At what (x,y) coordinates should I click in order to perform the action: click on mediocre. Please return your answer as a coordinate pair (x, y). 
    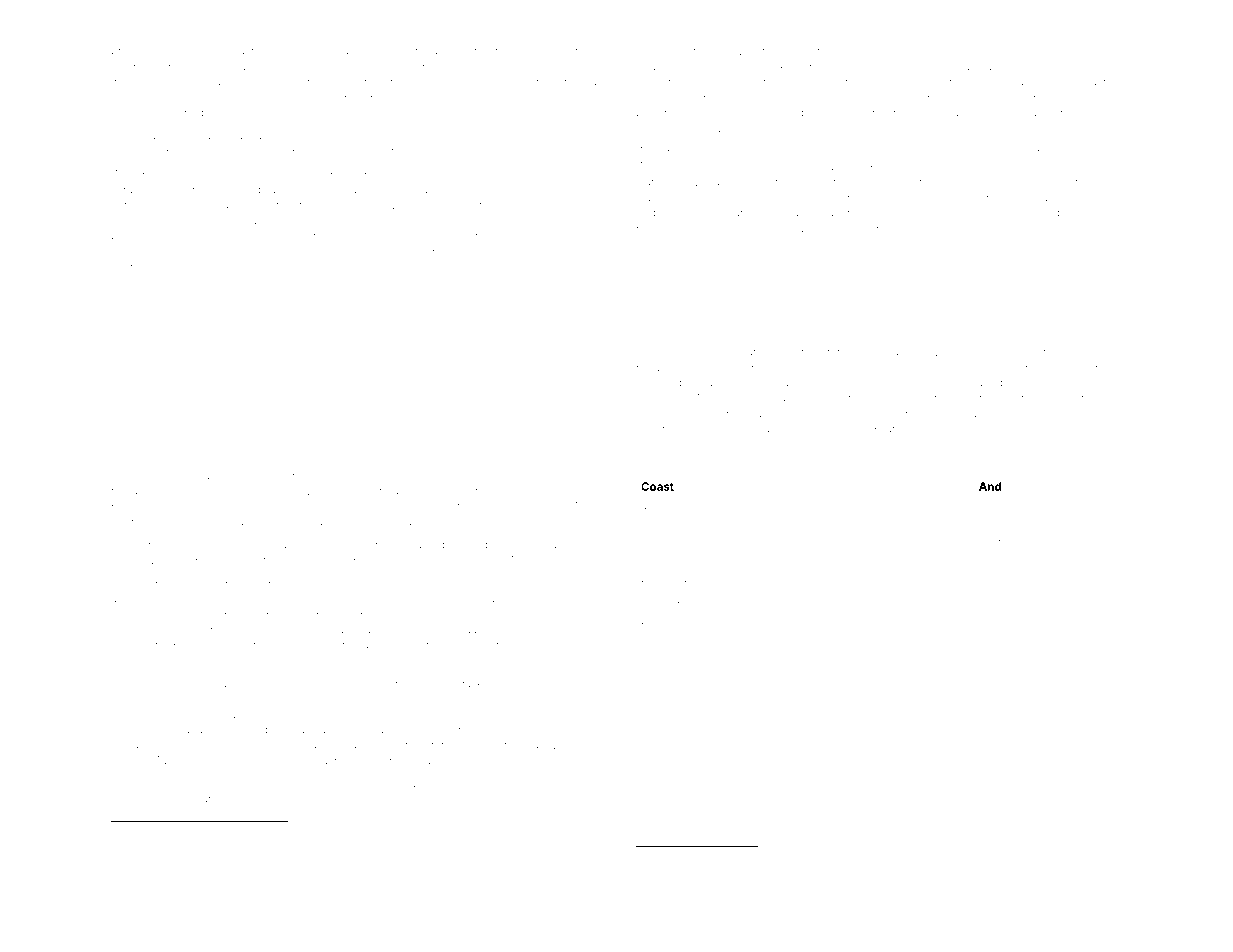
    Looking at the image, I should click on (994, 452).
